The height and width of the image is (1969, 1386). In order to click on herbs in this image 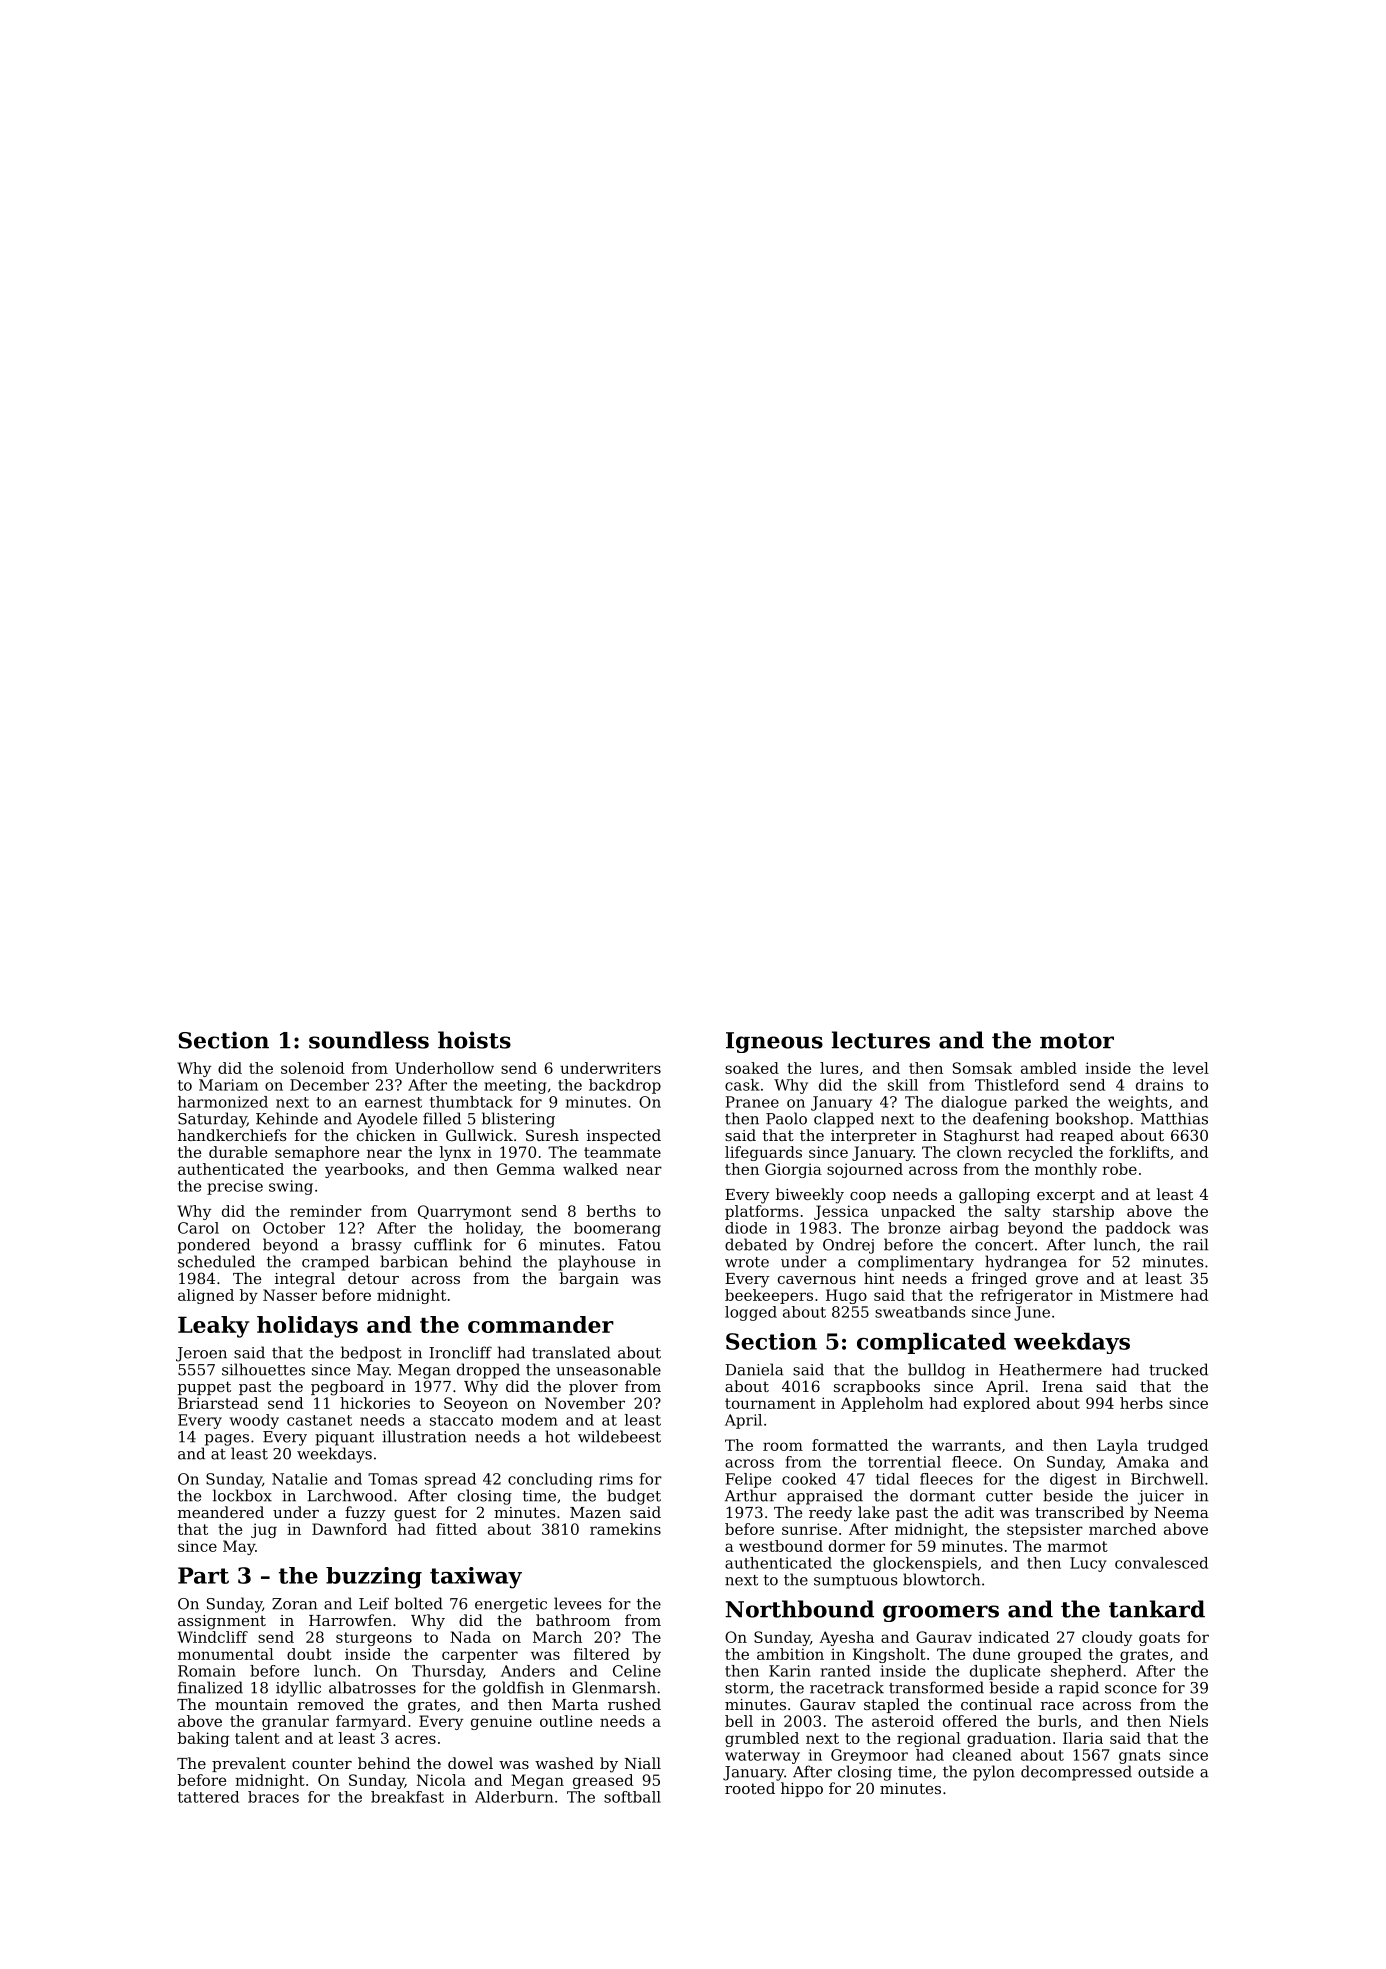, I will do `click(1141, 1403)`.
